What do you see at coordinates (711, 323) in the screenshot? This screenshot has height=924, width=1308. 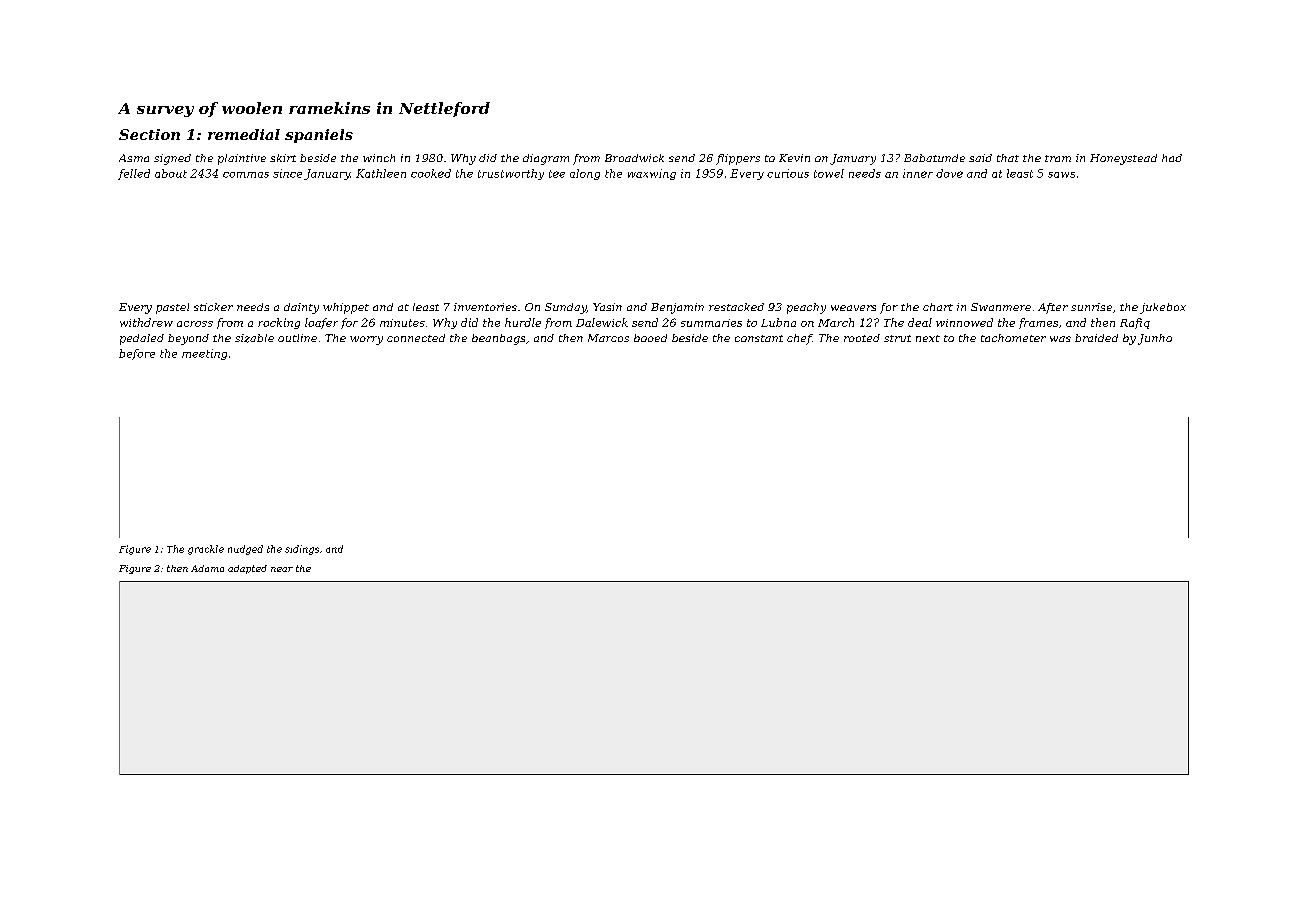 I see `summaries` at bounding box center [711, 323].
